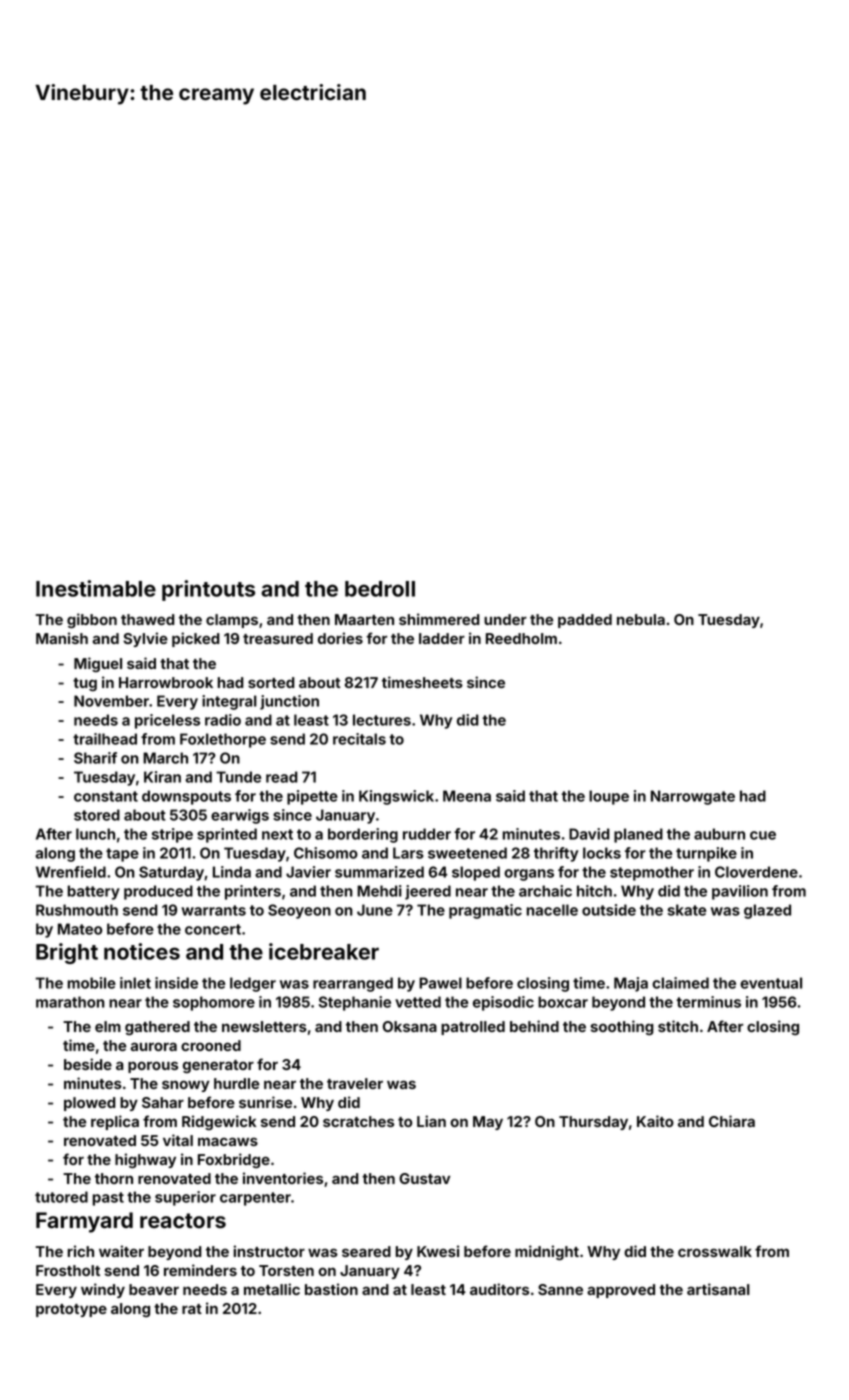  What do you see at coordinates (641, 619) in the page?
I see `nebula` at bounding box center [641, 619].
